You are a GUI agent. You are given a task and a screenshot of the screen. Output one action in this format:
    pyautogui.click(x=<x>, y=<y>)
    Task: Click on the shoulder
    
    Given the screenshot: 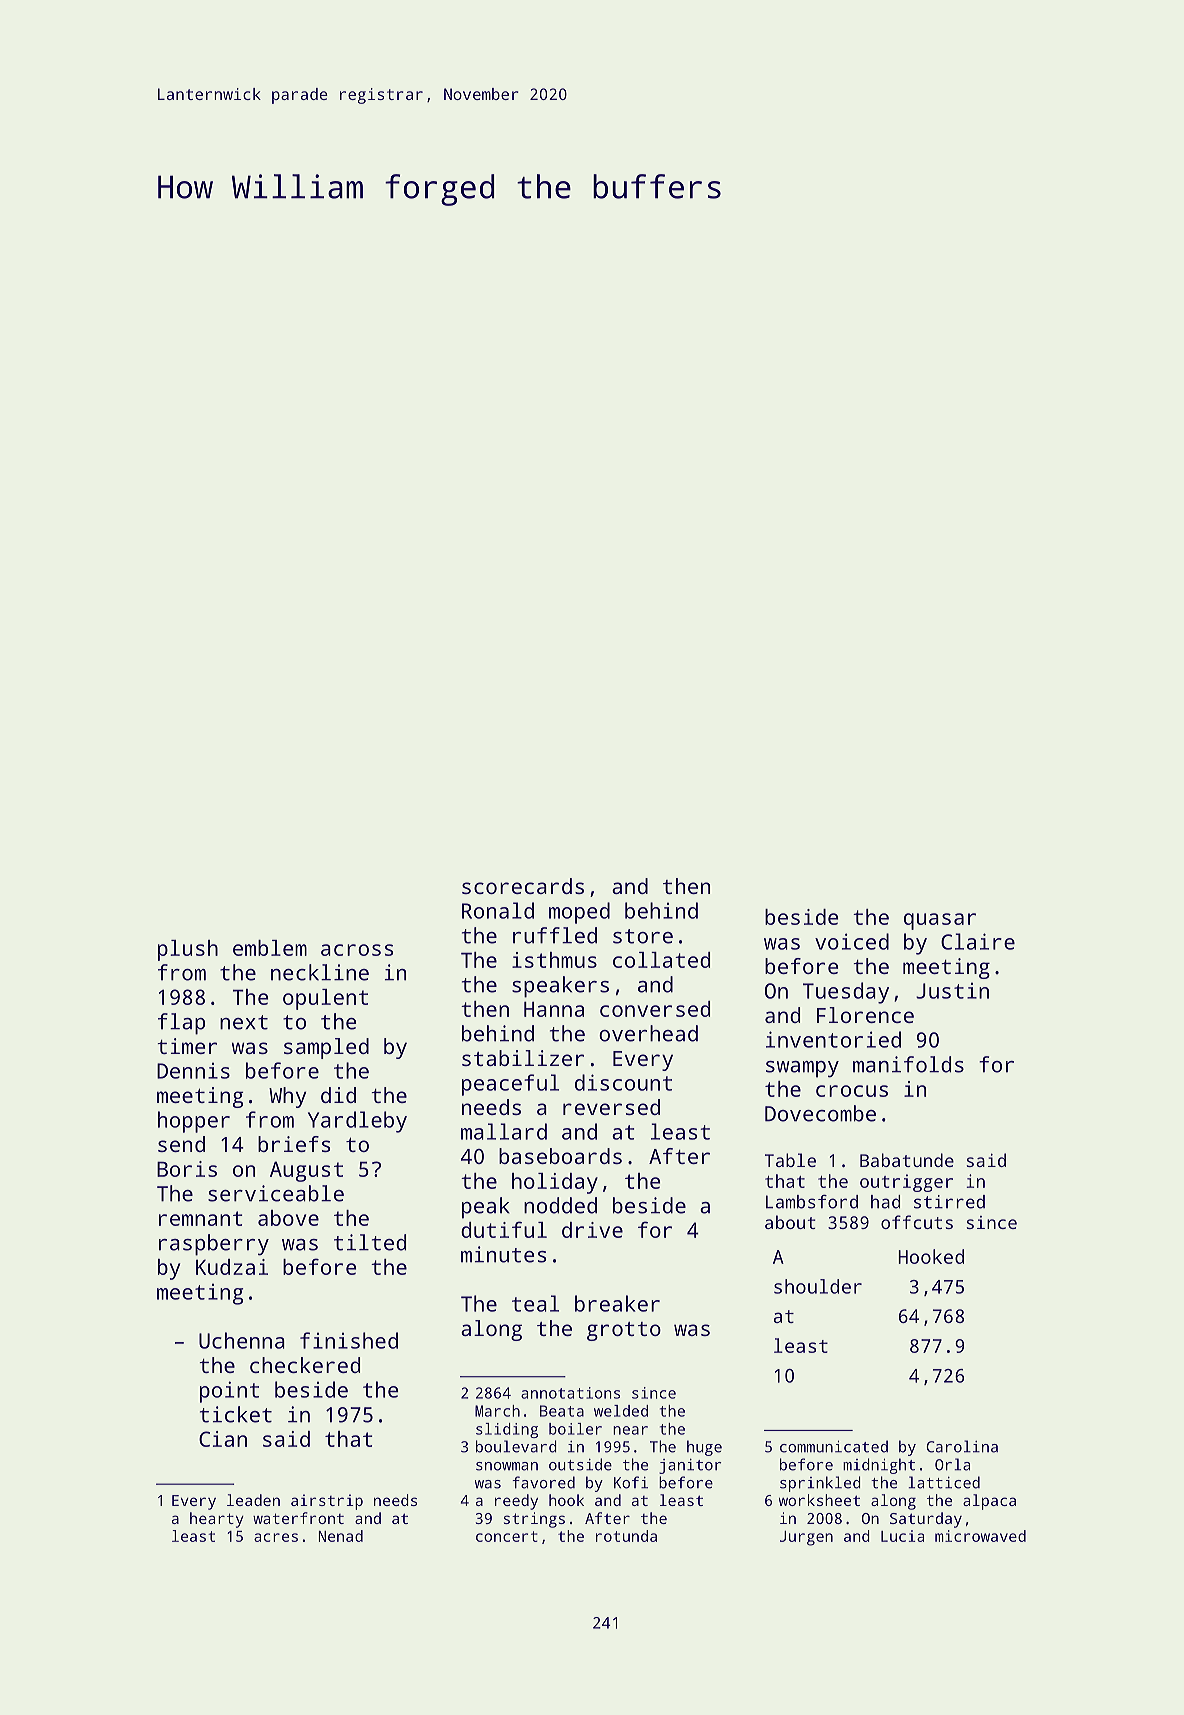 What is the action you would take?
    pyautogui.click(x=818, y=1286)
